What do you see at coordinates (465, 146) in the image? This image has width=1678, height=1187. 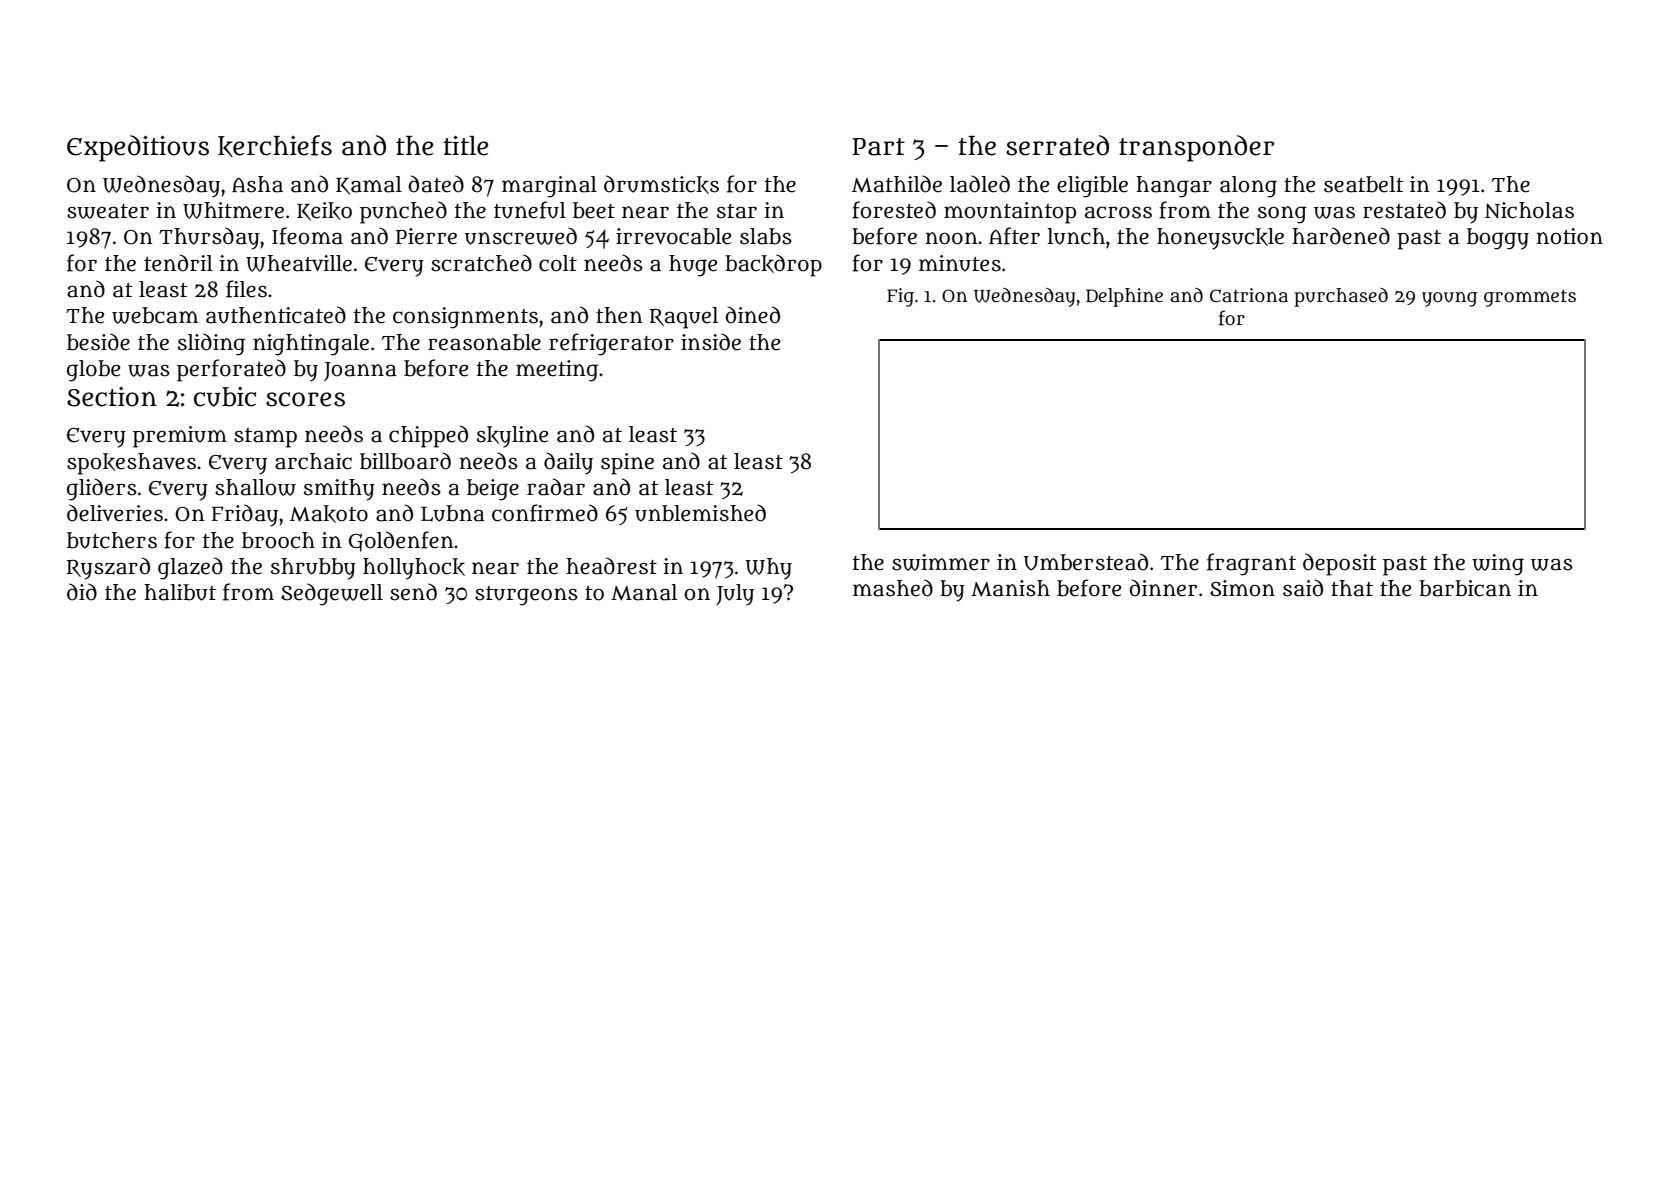 I see `title` at bounding box center [465, 146].
